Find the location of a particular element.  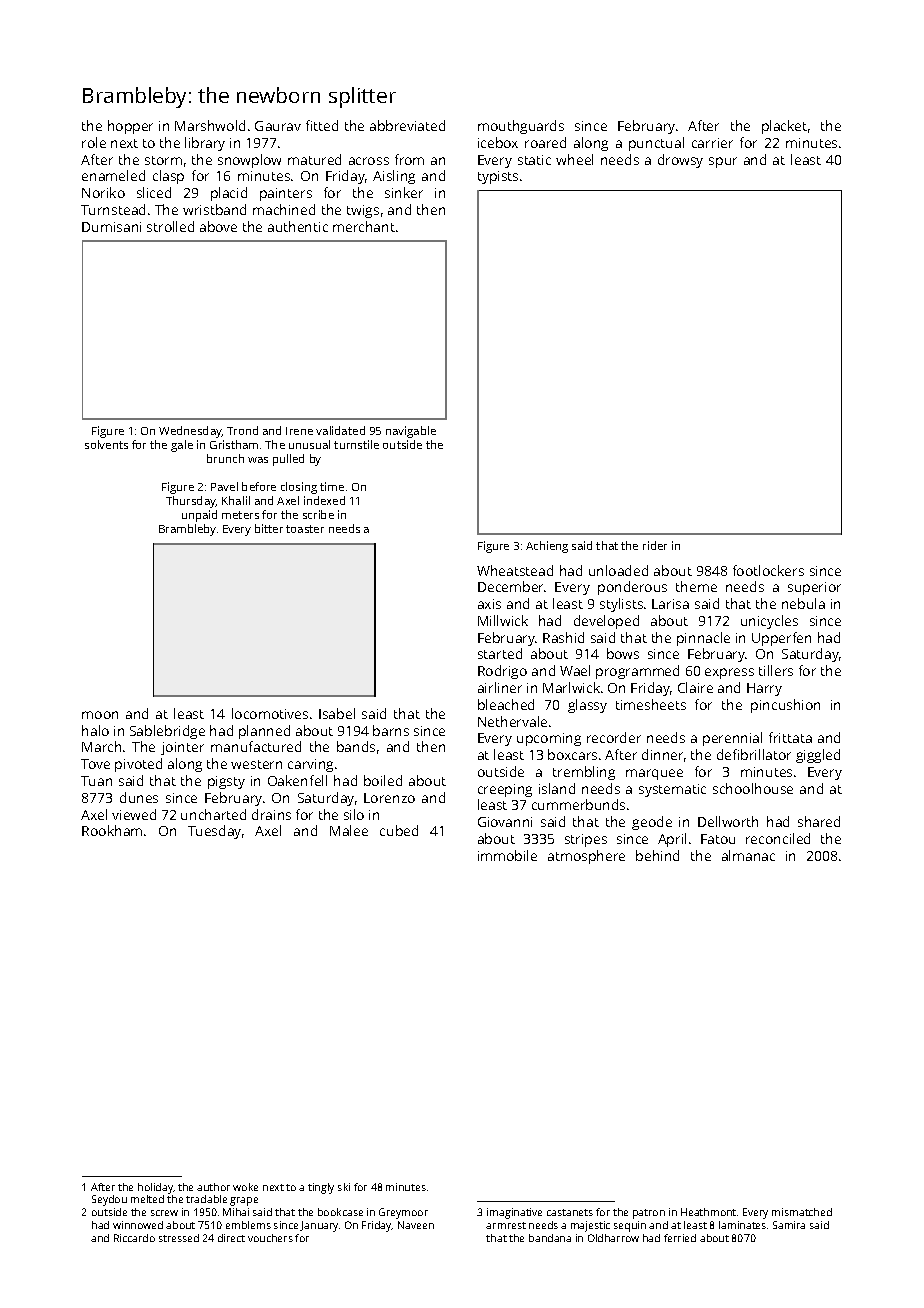

imaginative is located at coordinates (514, 1213).
